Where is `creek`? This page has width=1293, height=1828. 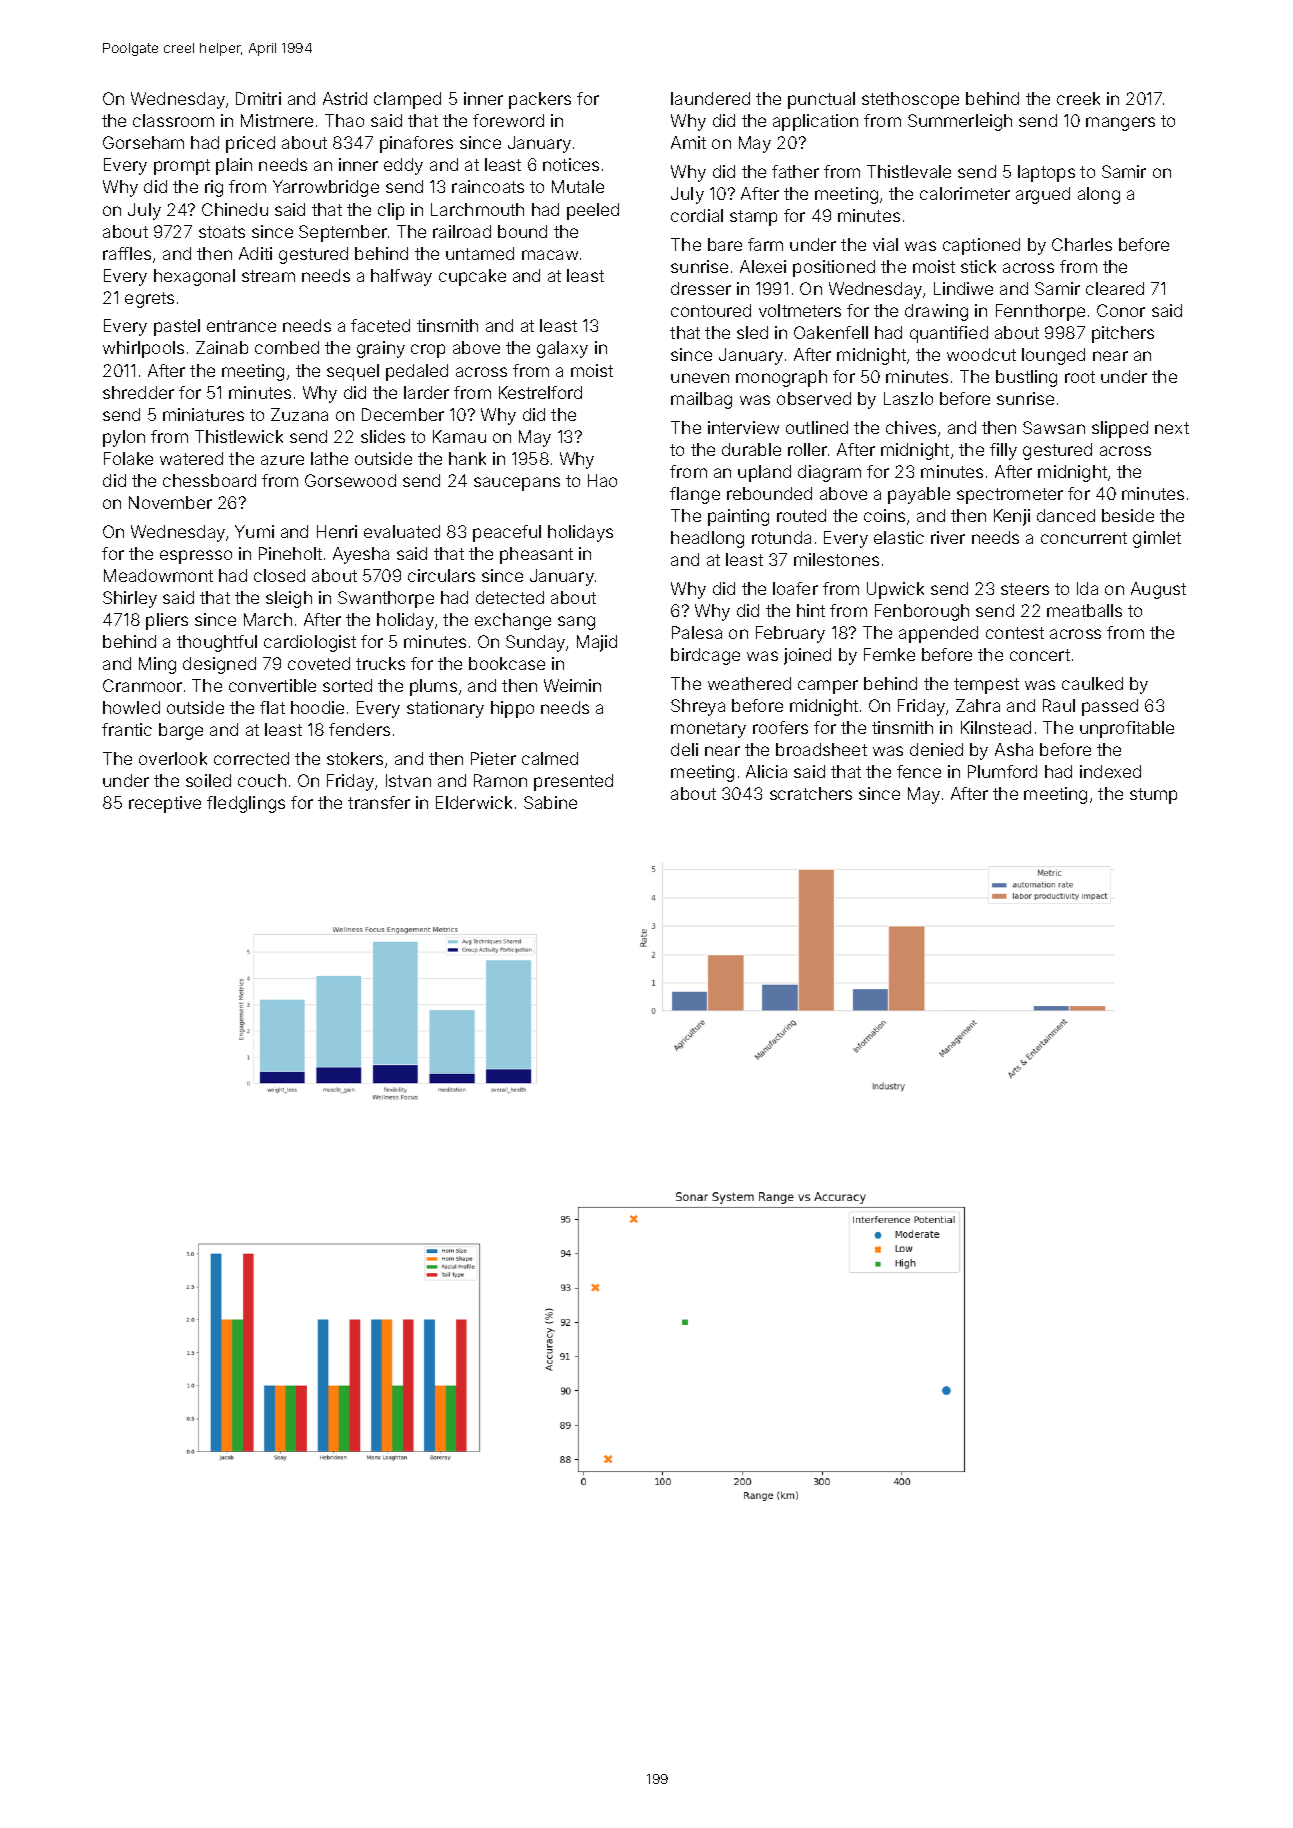
creek is located at coordinates (1078, 98).
